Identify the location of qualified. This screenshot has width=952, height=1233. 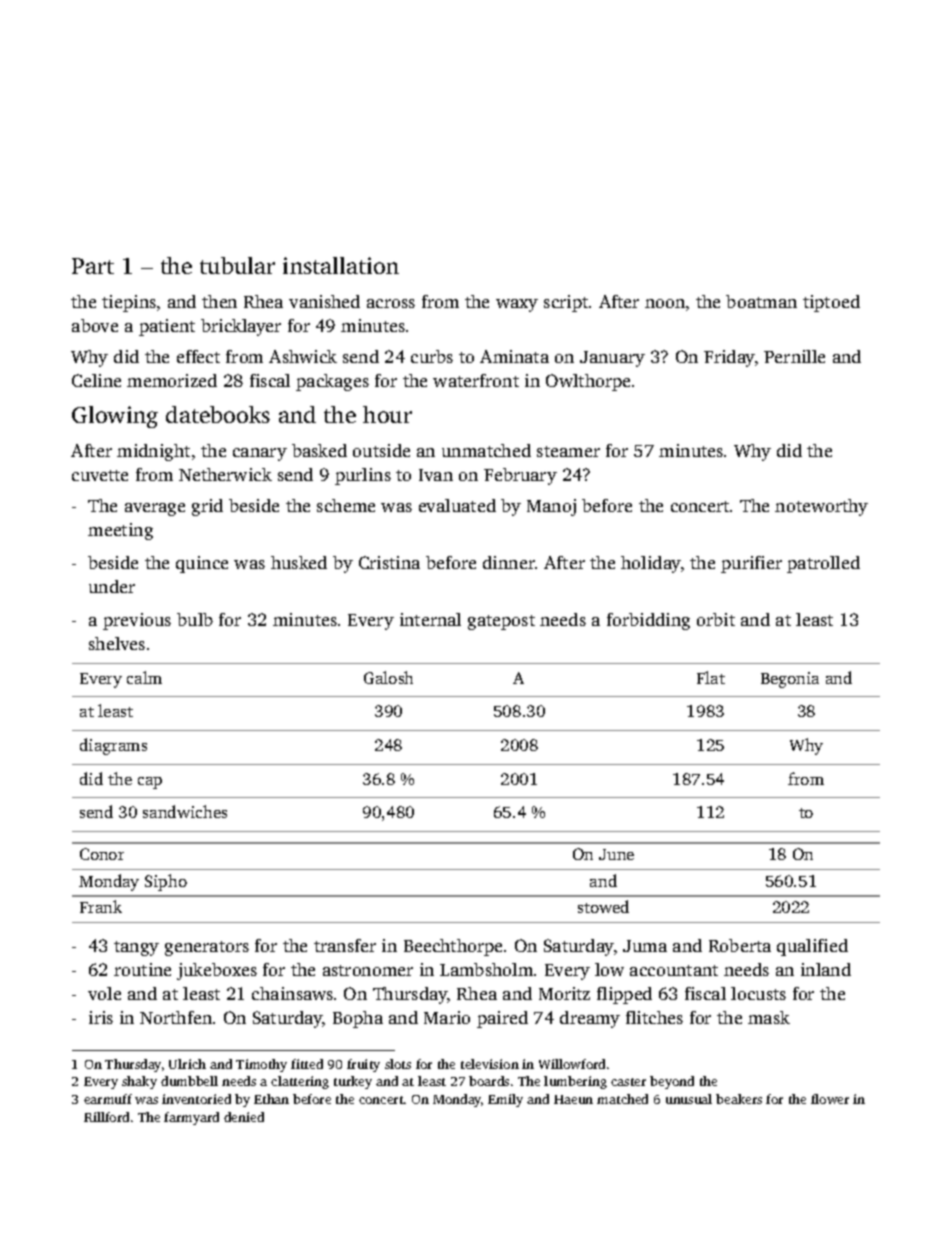
(812, 947).
